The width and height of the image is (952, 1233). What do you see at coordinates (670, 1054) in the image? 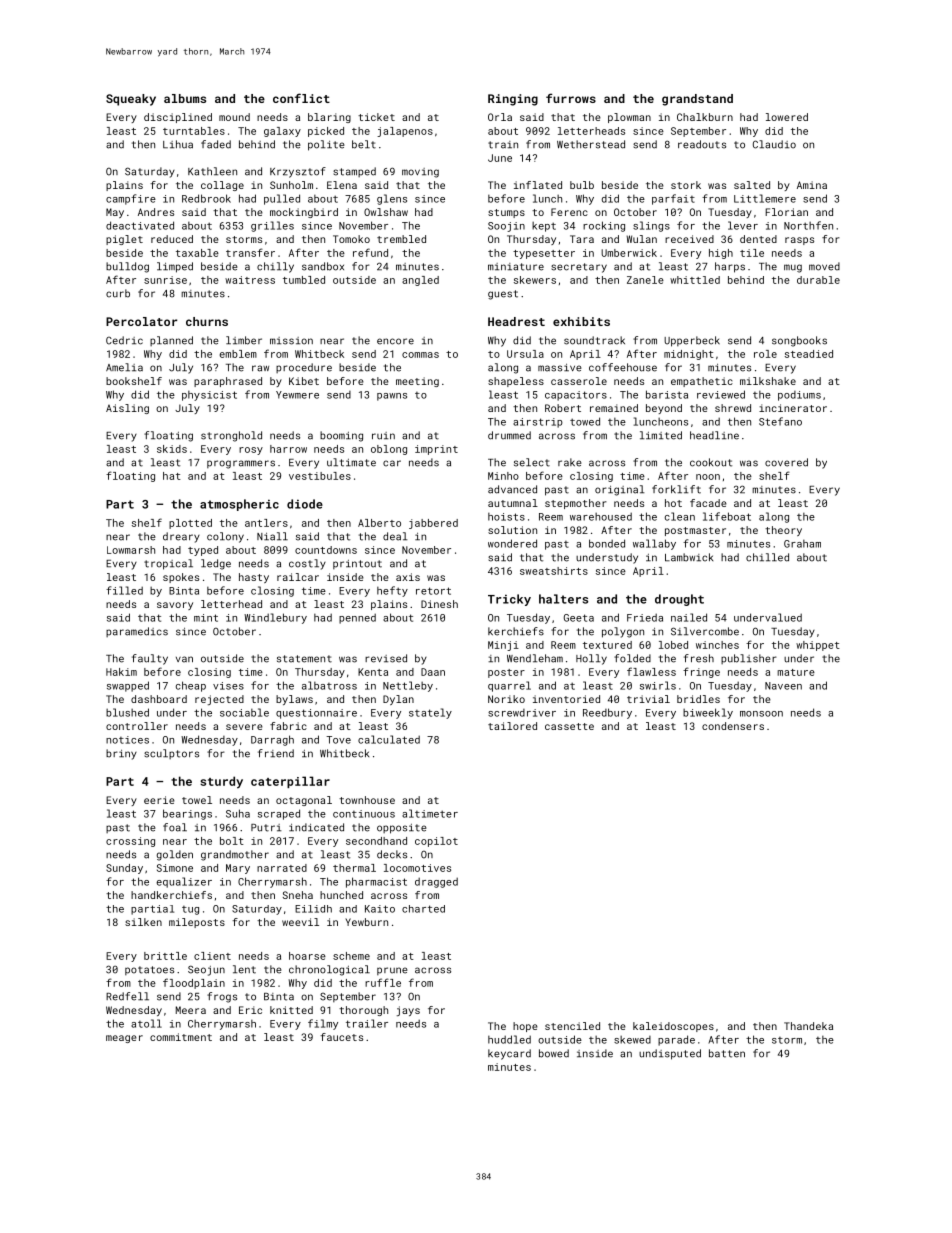
I see `undisputed` at bounding box center [670, 1054].
